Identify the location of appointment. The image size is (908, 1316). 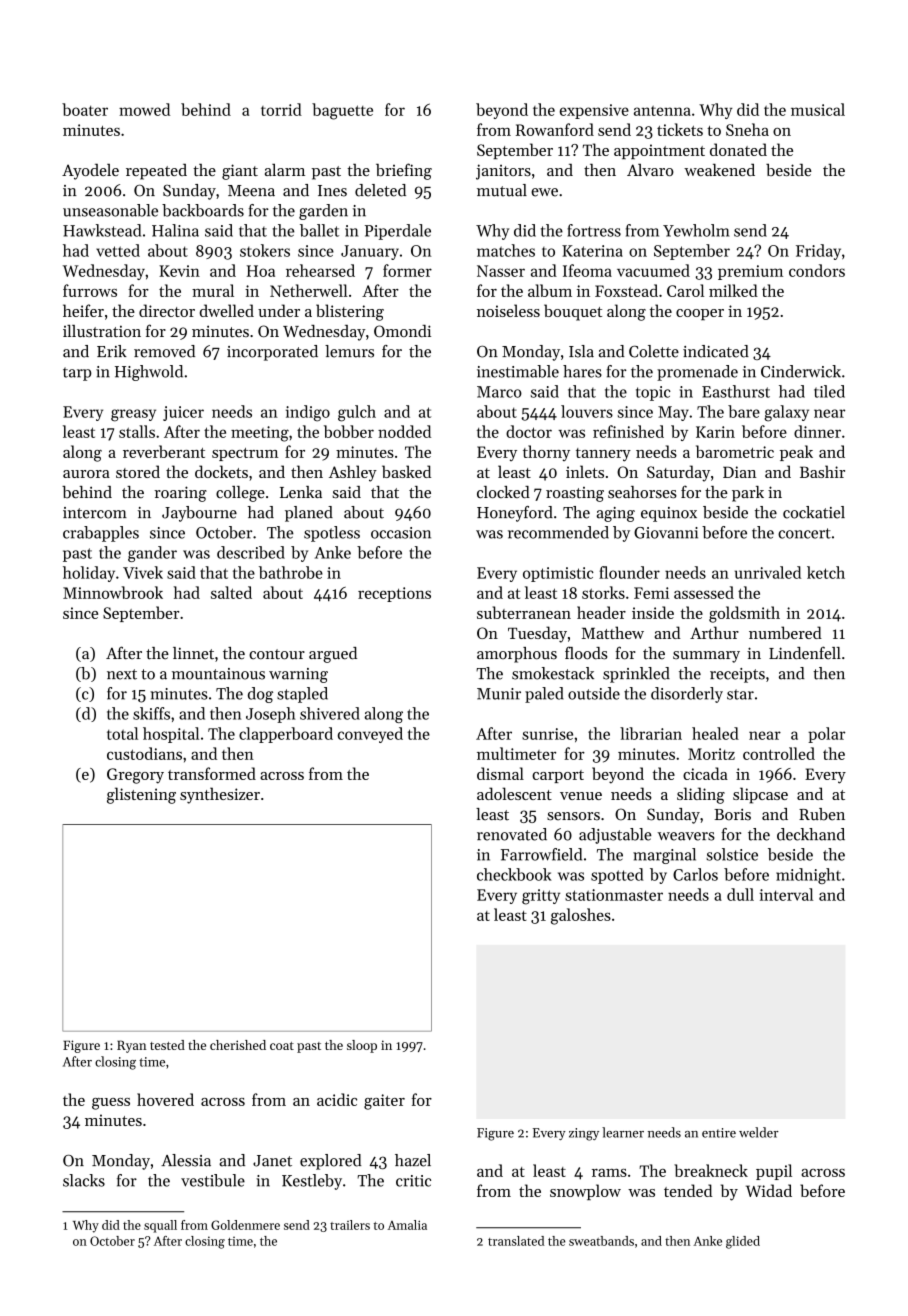
(659, 151).
